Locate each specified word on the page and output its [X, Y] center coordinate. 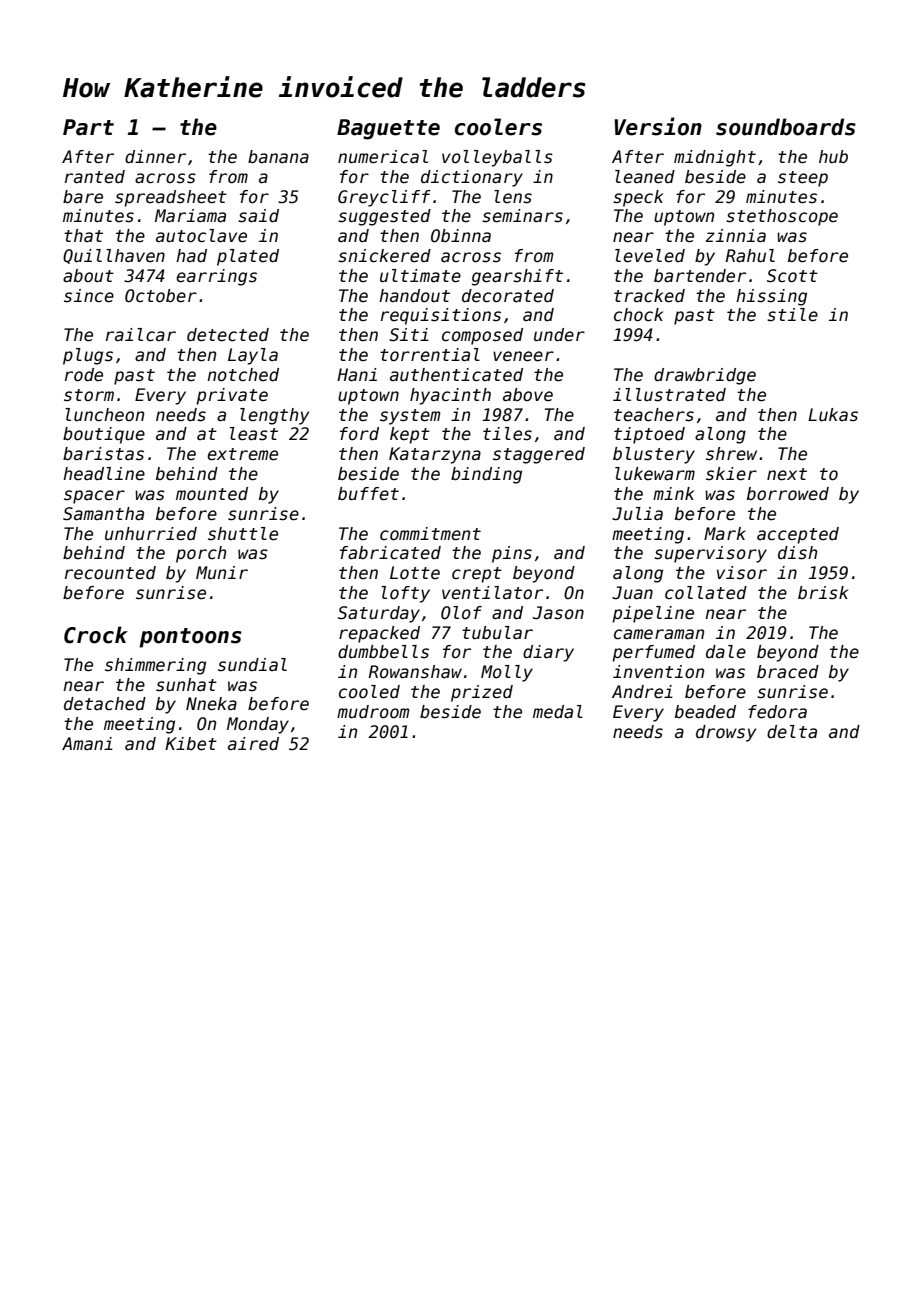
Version [658, 126]
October [161, 296]
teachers [654, 415]
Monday [258, 725]
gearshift [517, 277]
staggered [539, 455]
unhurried [151, 534]
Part [88, 127]
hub [833, 157]
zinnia [735, 235]
